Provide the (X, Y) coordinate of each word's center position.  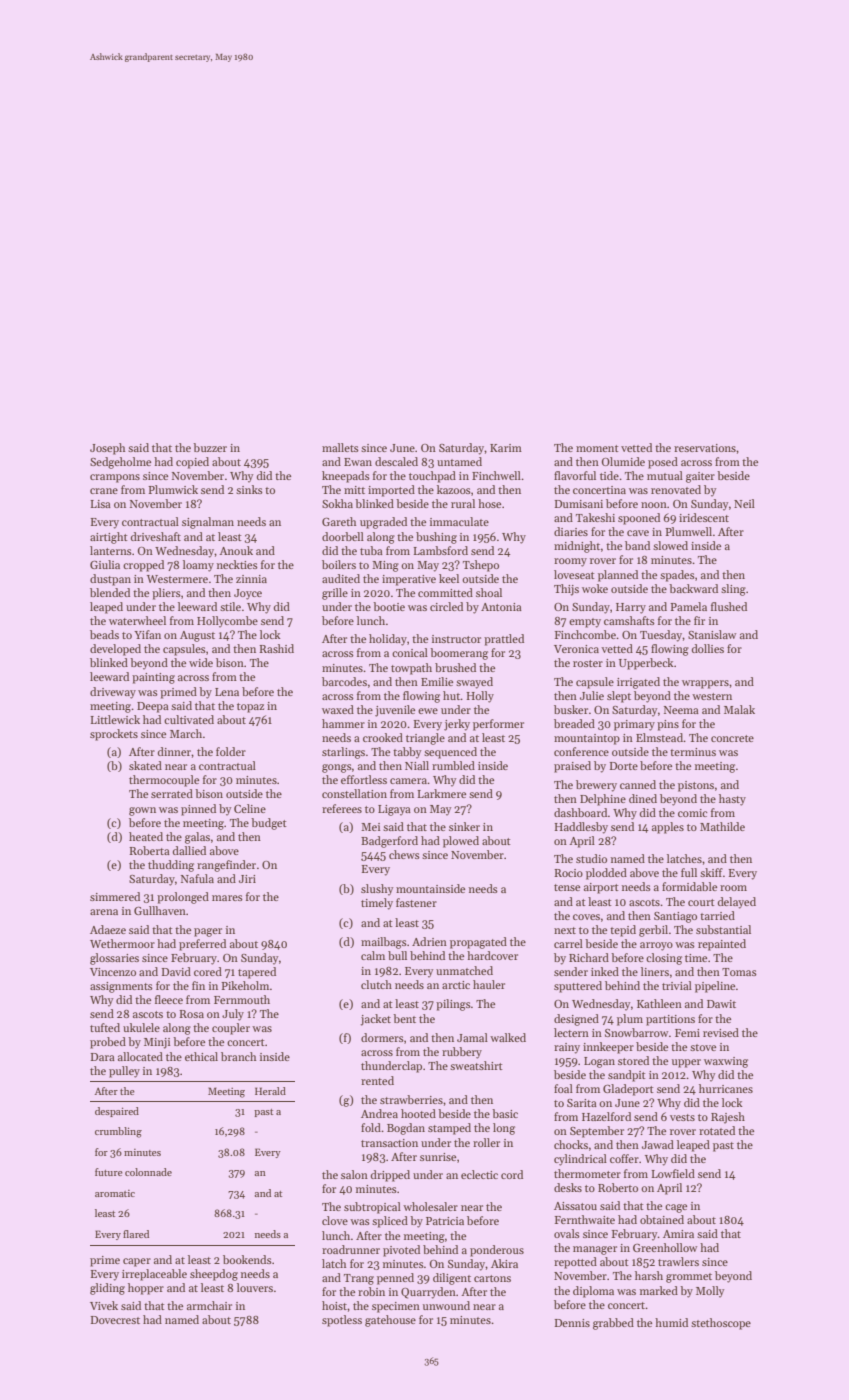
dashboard (581, 812)
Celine (250, 808)
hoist (334, 1305)
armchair (209, 1305)
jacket (375, 1020)
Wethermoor (122, 943)
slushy (377, 890)
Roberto (618, 1187)
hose (489, 503)
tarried (717, 915)
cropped (143, 566)
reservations (705, 448)
